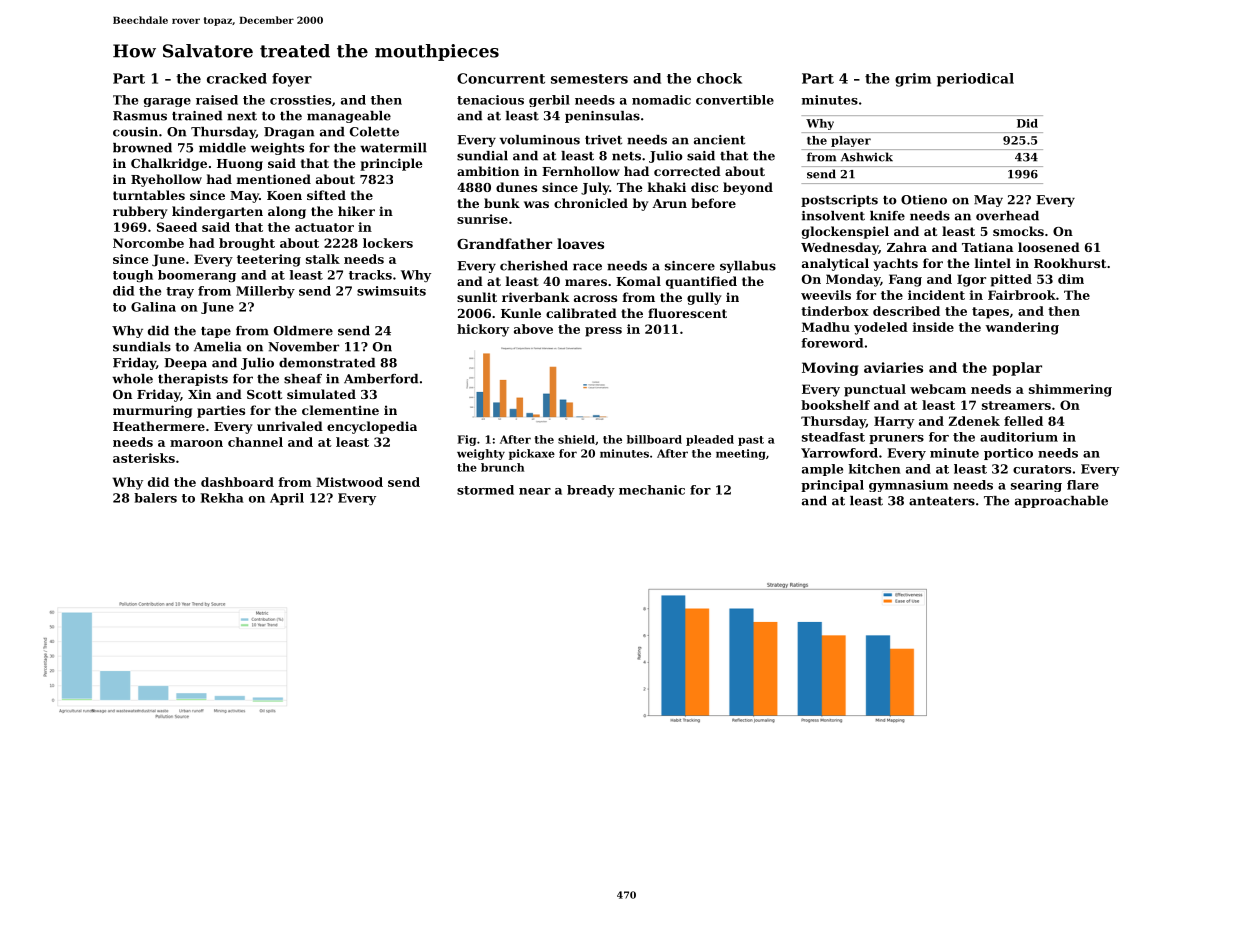 The height and width of the screenshot is (952, 1233). What do you see at coordinates (155, 498) in the screenshot?
I see `balers` at bounding box center [155, 498].
